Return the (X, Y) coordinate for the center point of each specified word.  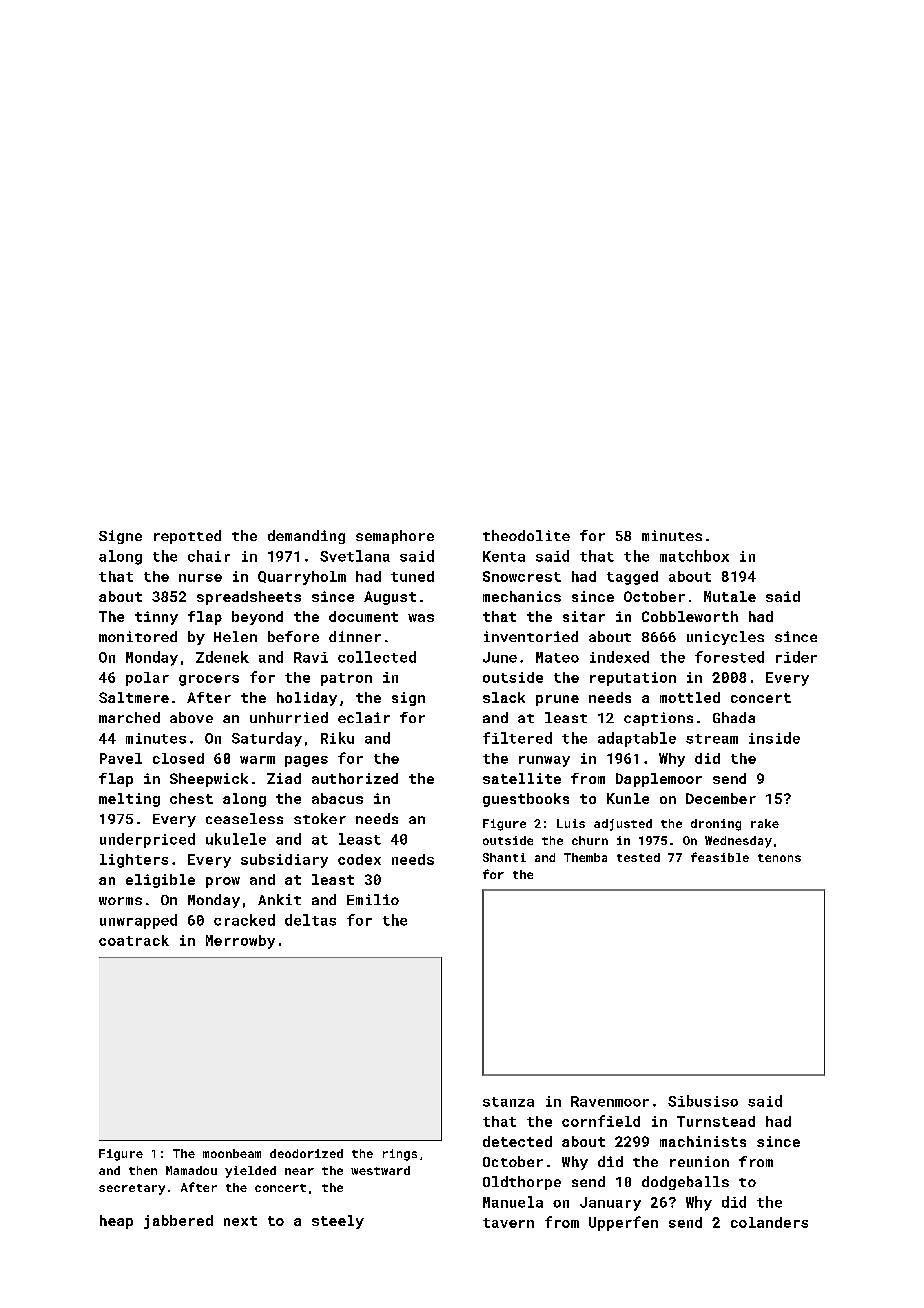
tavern (508, 1223)
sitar (584, 616)
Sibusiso (703, 1101)
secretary (132, 1189)
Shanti (504, 857)
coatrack (134, 940)
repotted (187, 537)
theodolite (526, 535)
